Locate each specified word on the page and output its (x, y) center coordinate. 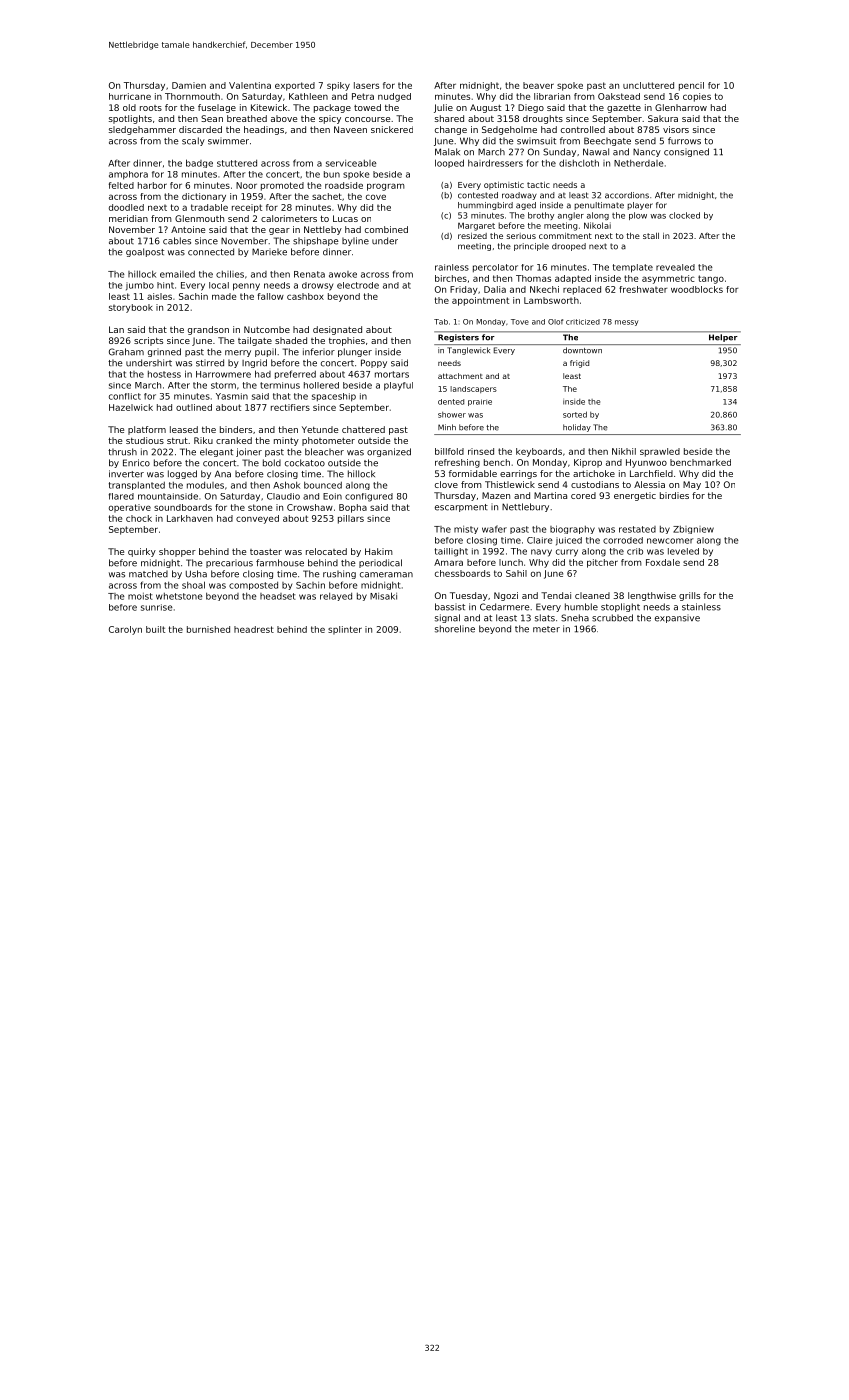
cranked (234, 440)
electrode (358, 285)
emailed (177, 274)
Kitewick (269, 107)
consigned (686, 152)
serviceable (351, 163)
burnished (208, 629)
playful (398, 386)
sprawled (660, 452)
